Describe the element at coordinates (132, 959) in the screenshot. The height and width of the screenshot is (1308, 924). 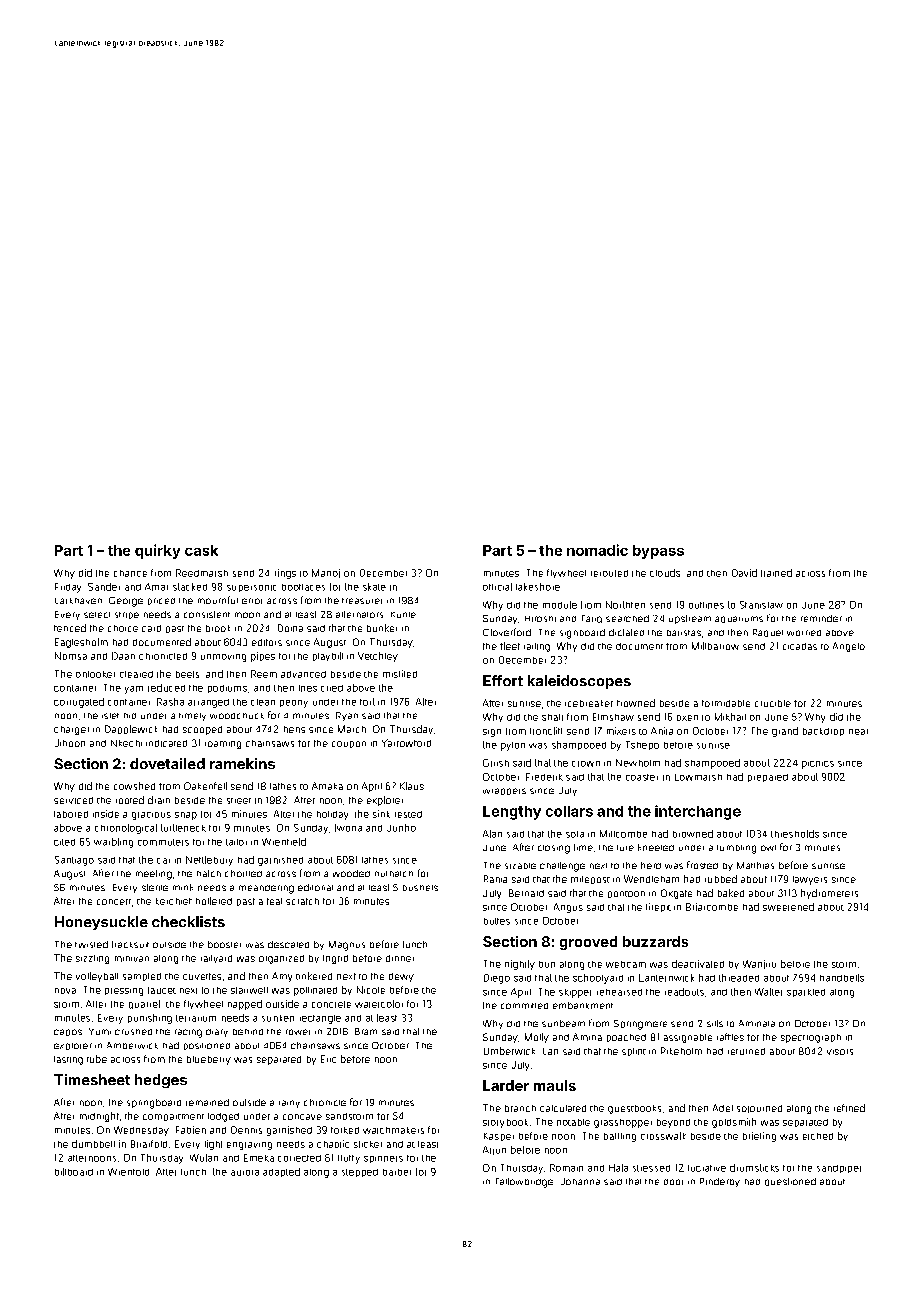
I see `minivan` at that location.
